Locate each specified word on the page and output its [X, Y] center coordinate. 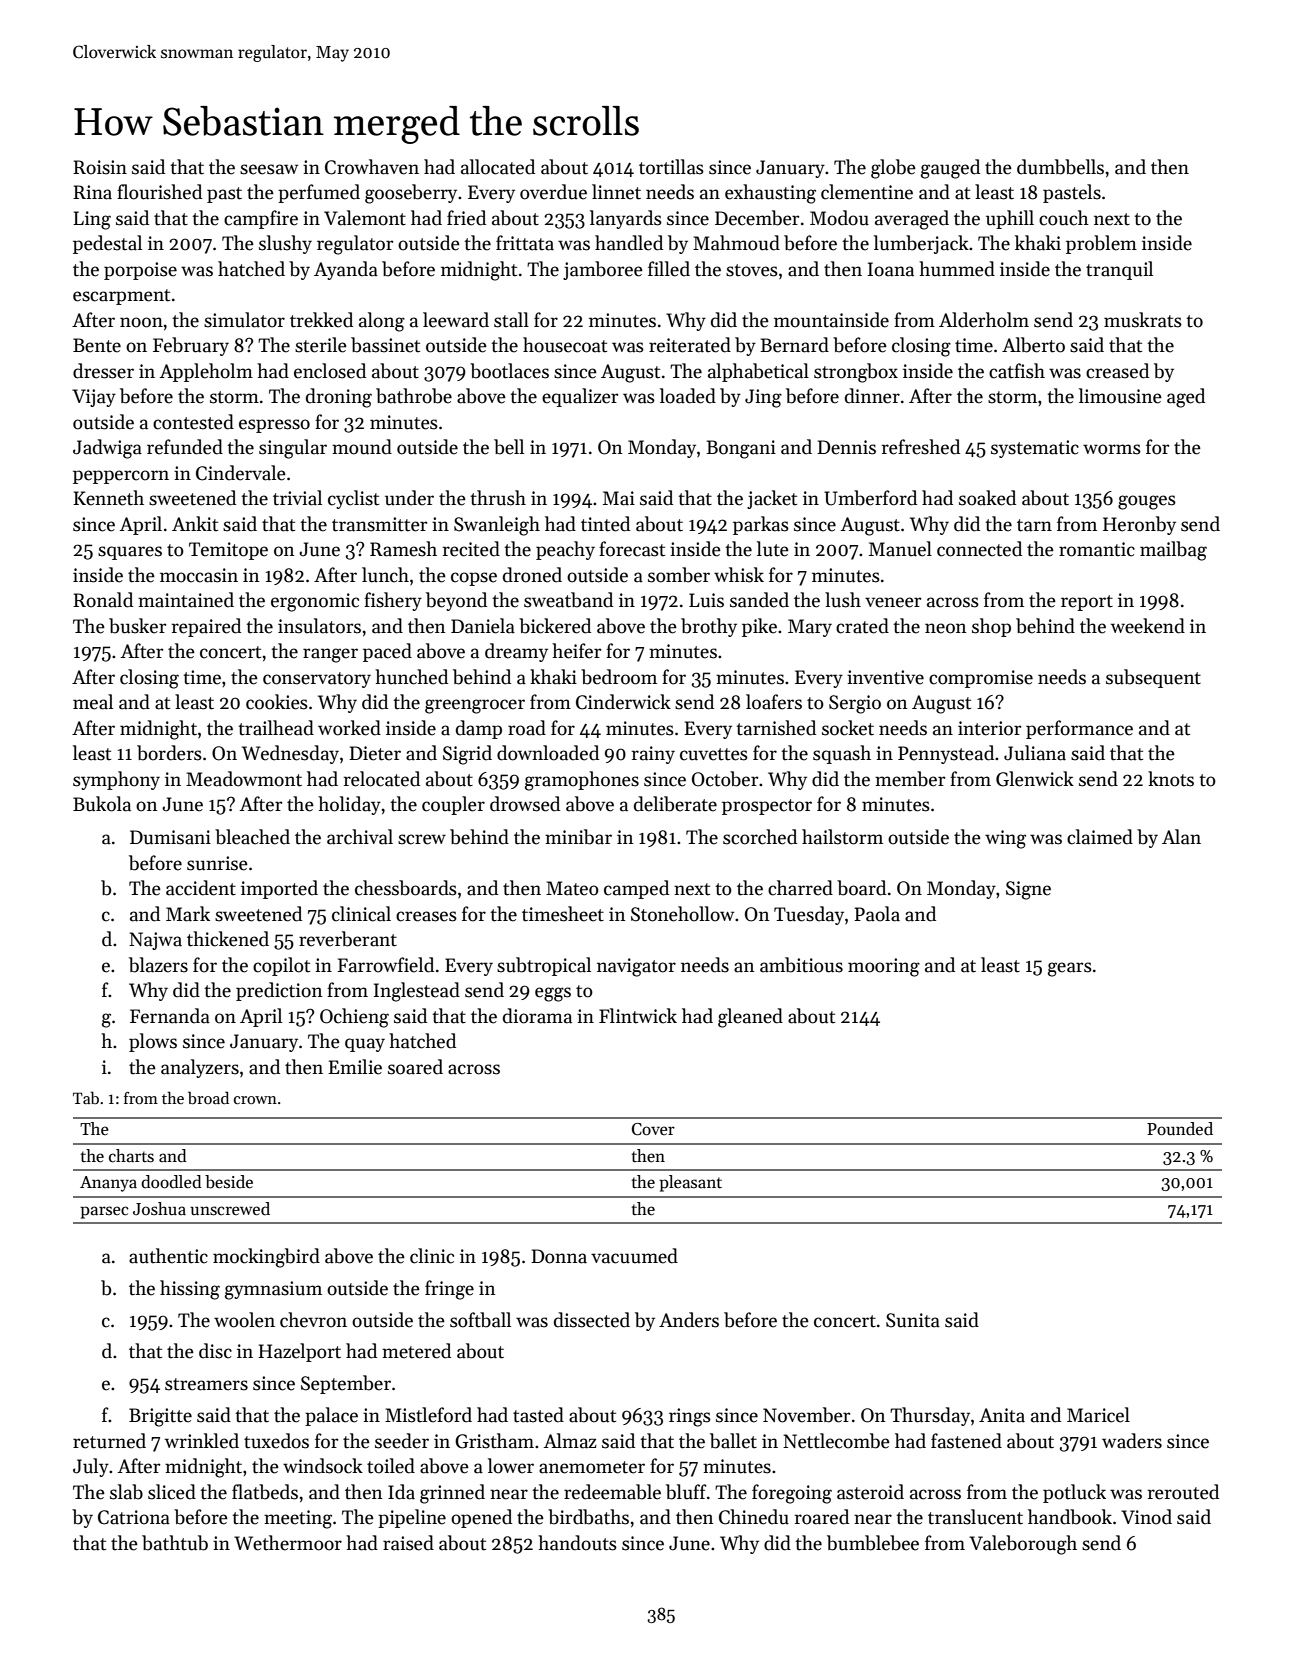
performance [1079, 729]
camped [636, 889]
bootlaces [509, 371]
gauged [950, 169]
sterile [321, 345]
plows [153, 1042]
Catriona [134, 1517]
